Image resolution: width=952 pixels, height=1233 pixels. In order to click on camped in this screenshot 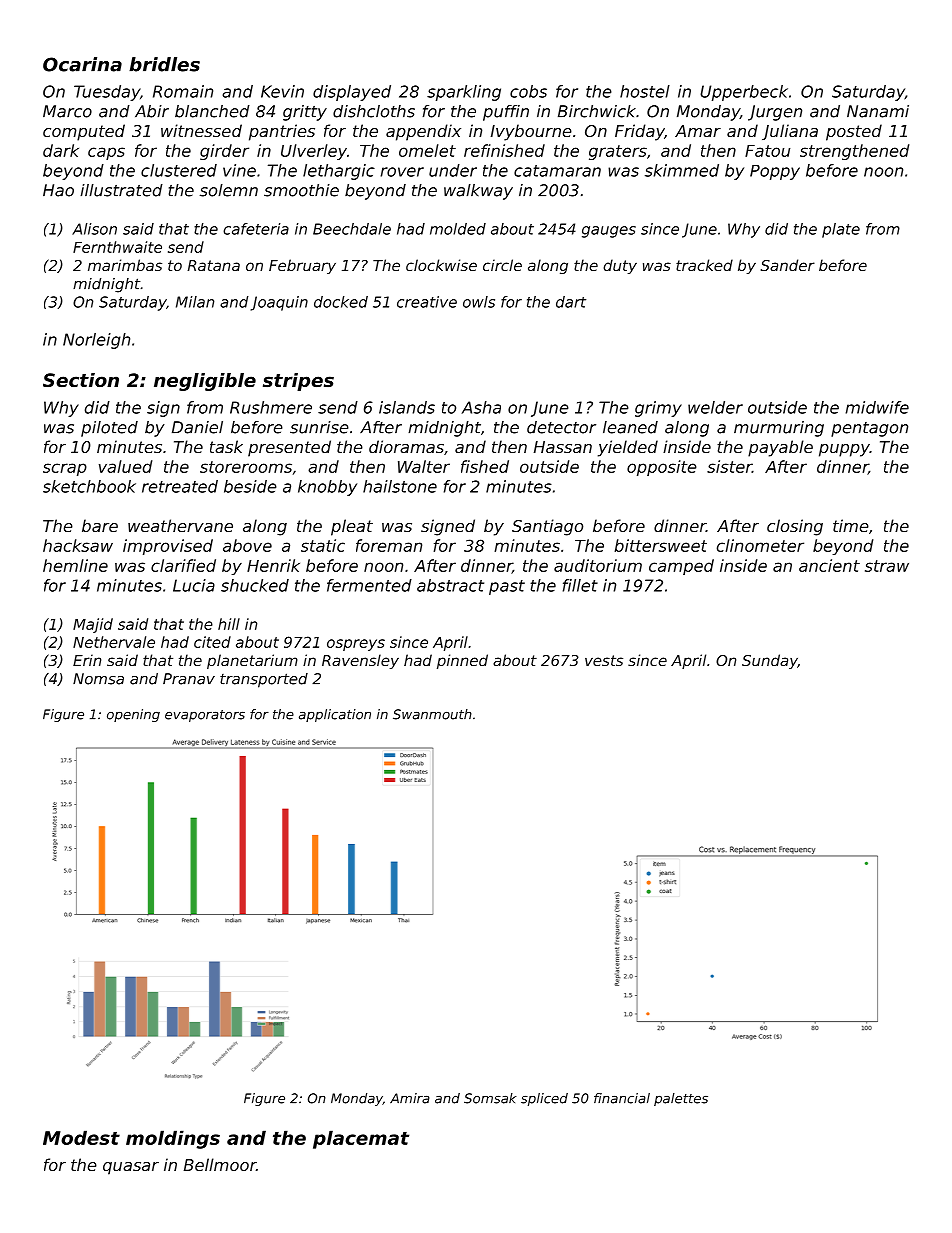, I will do `click(681, 567)`.
